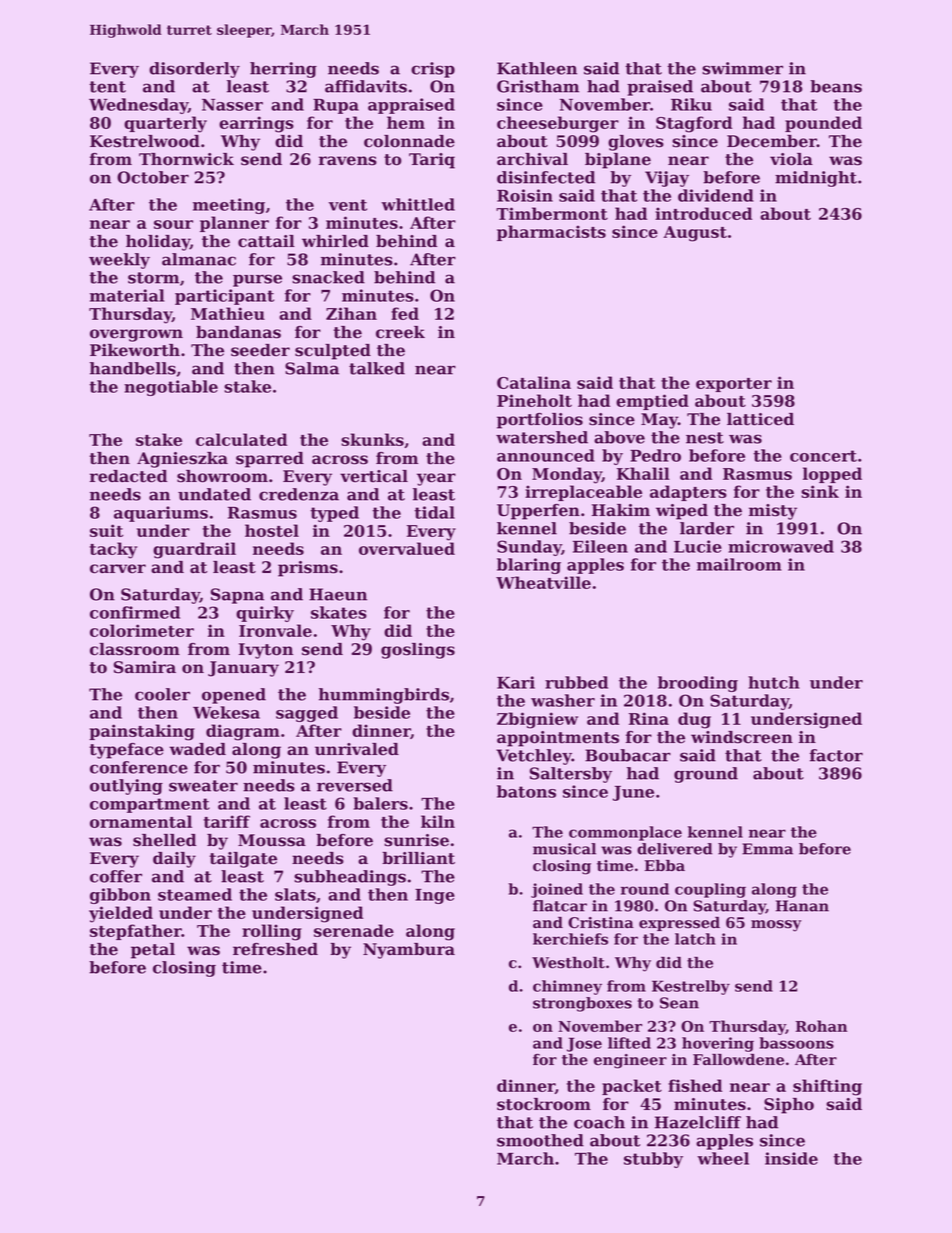  I want to click on nest, so click(705, 438).
